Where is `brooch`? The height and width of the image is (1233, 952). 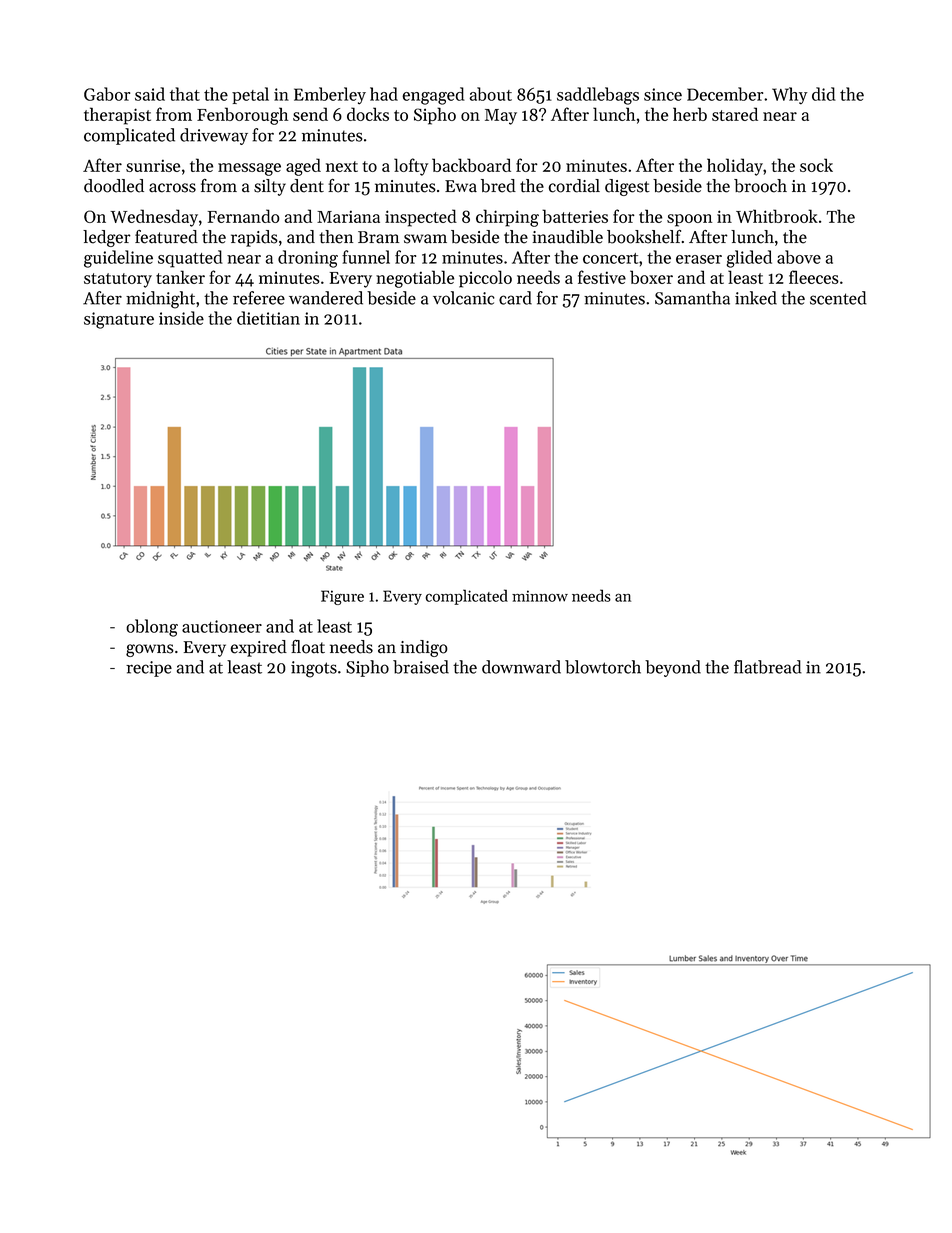
brooch is located at coordinates (760, 186).
